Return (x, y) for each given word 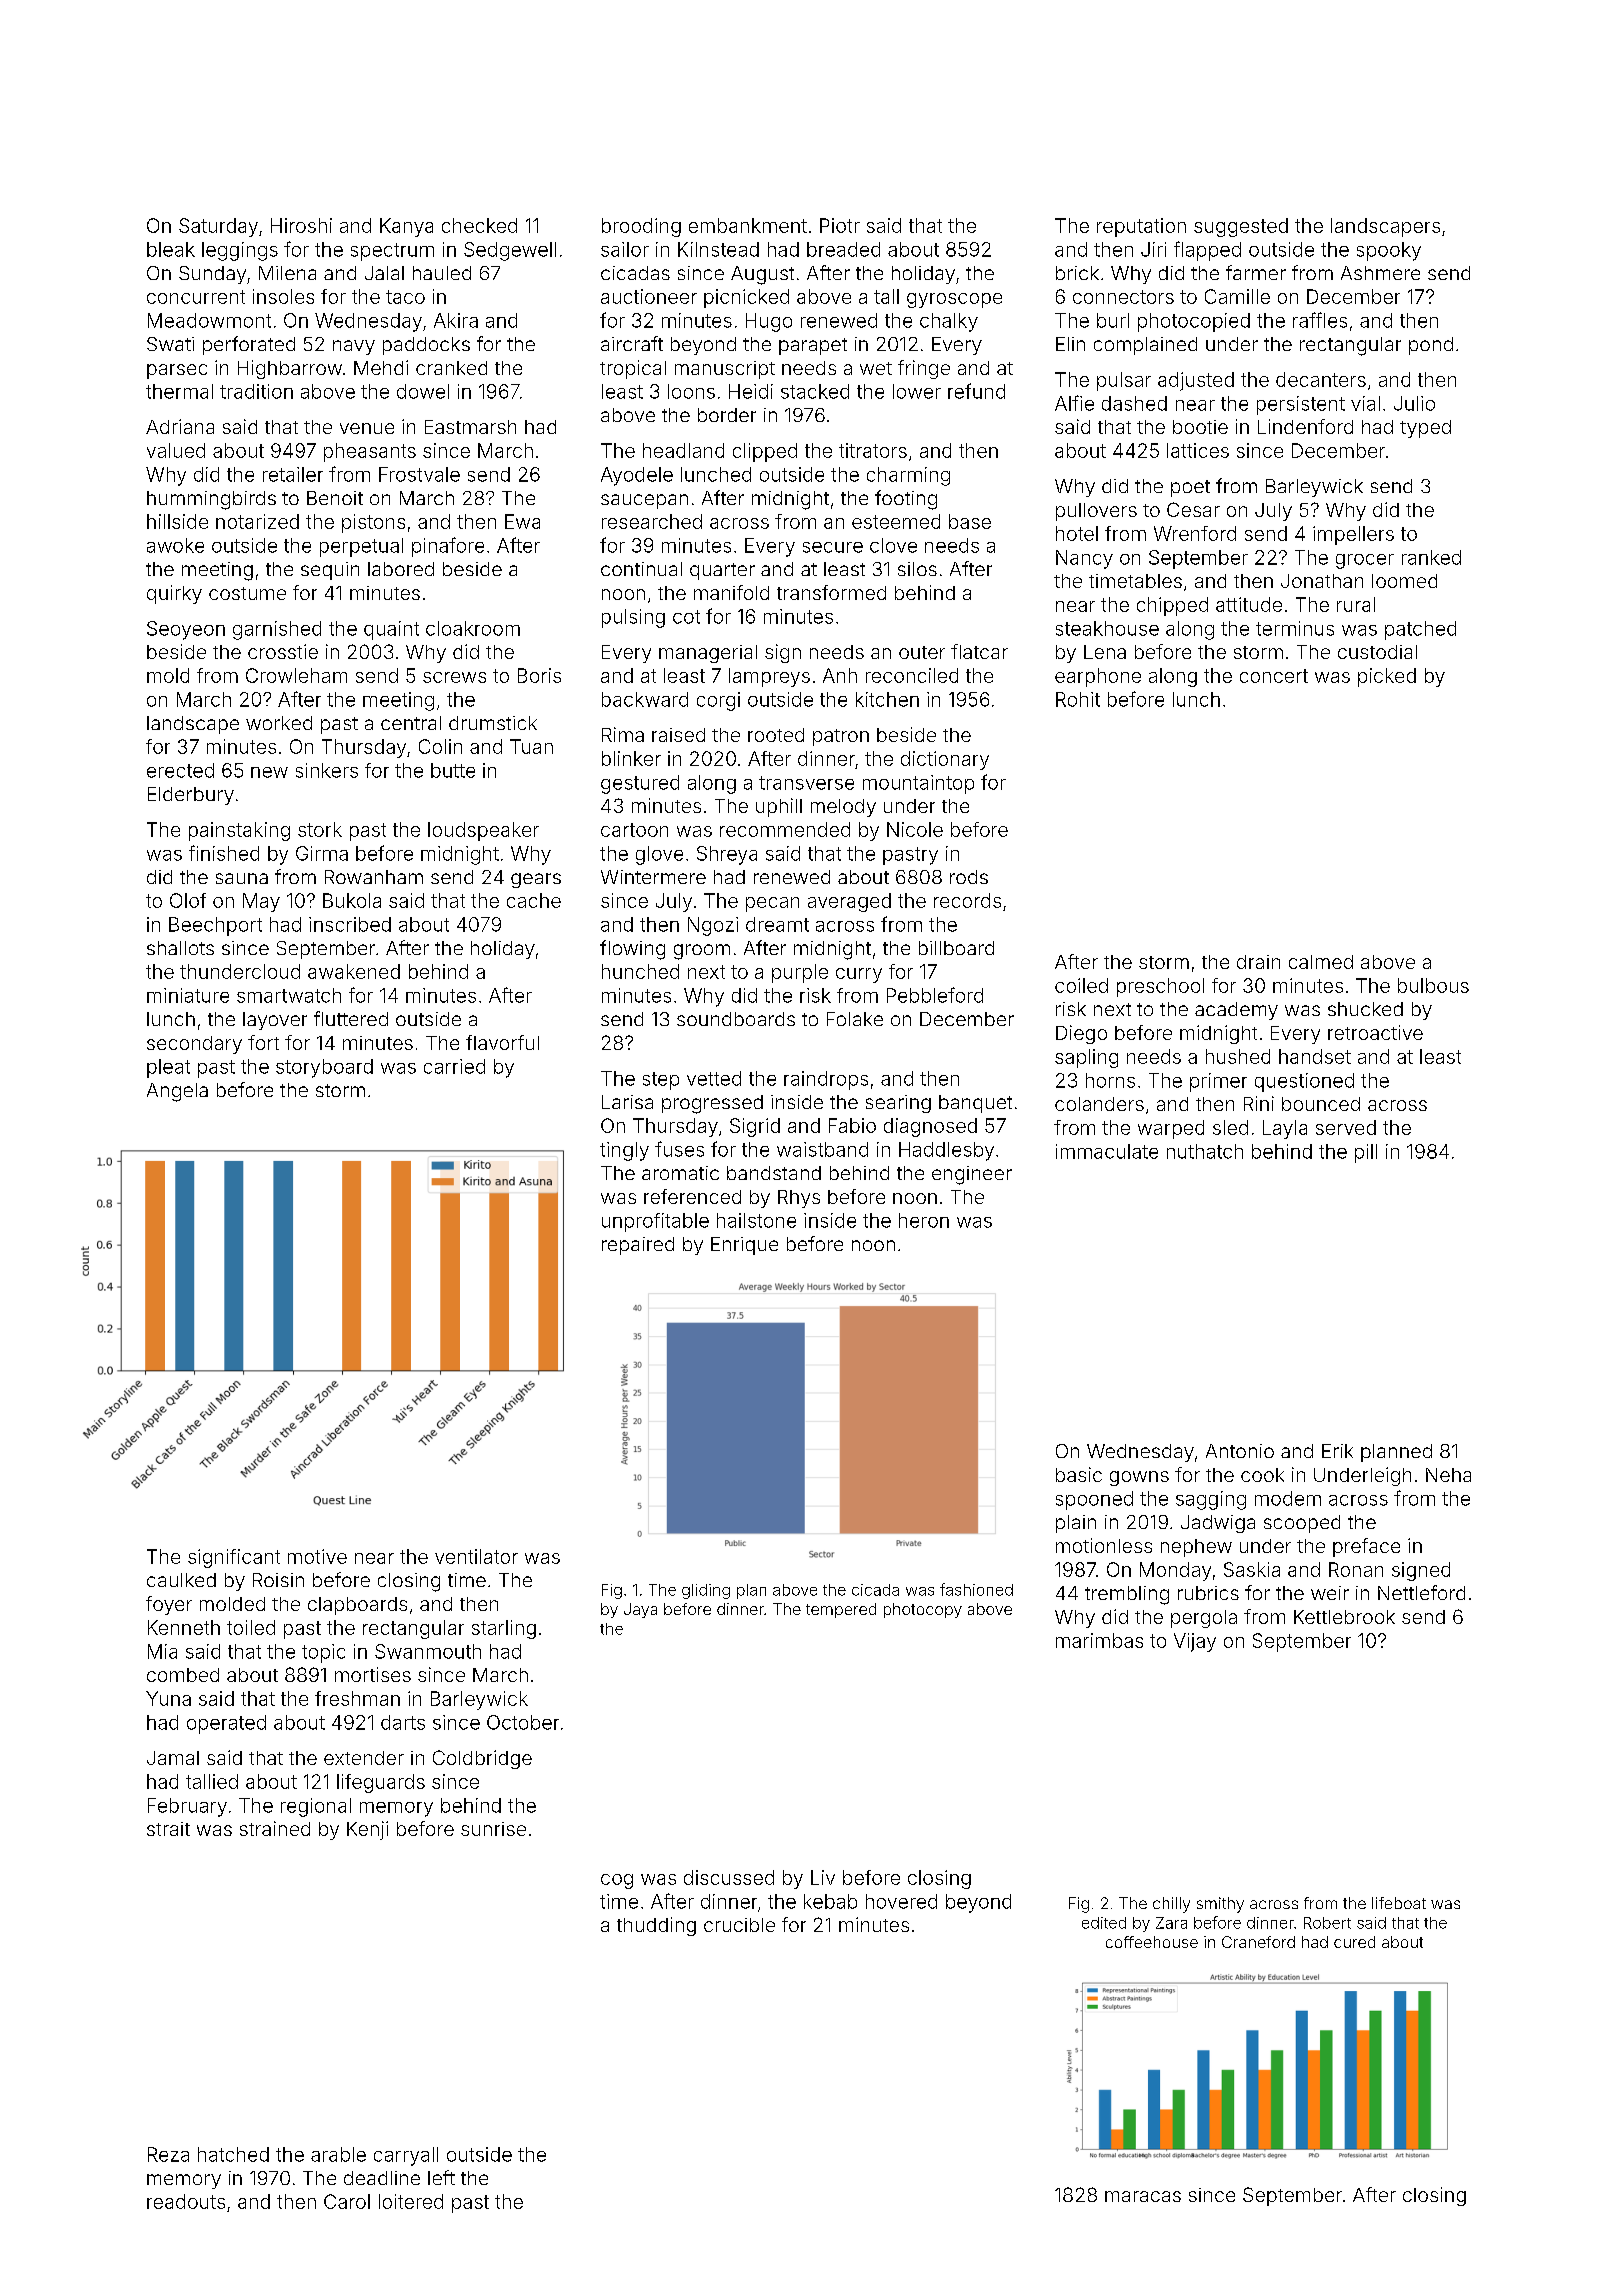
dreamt (777, 924)
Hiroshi (301, 225)
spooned (1094, 1500)
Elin (1070, 344)
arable (338, 2154)
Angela (177, 1092)
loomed (1404, 581)
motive (317, 1556)
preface (1366, 1547)
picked (1387, 677)
